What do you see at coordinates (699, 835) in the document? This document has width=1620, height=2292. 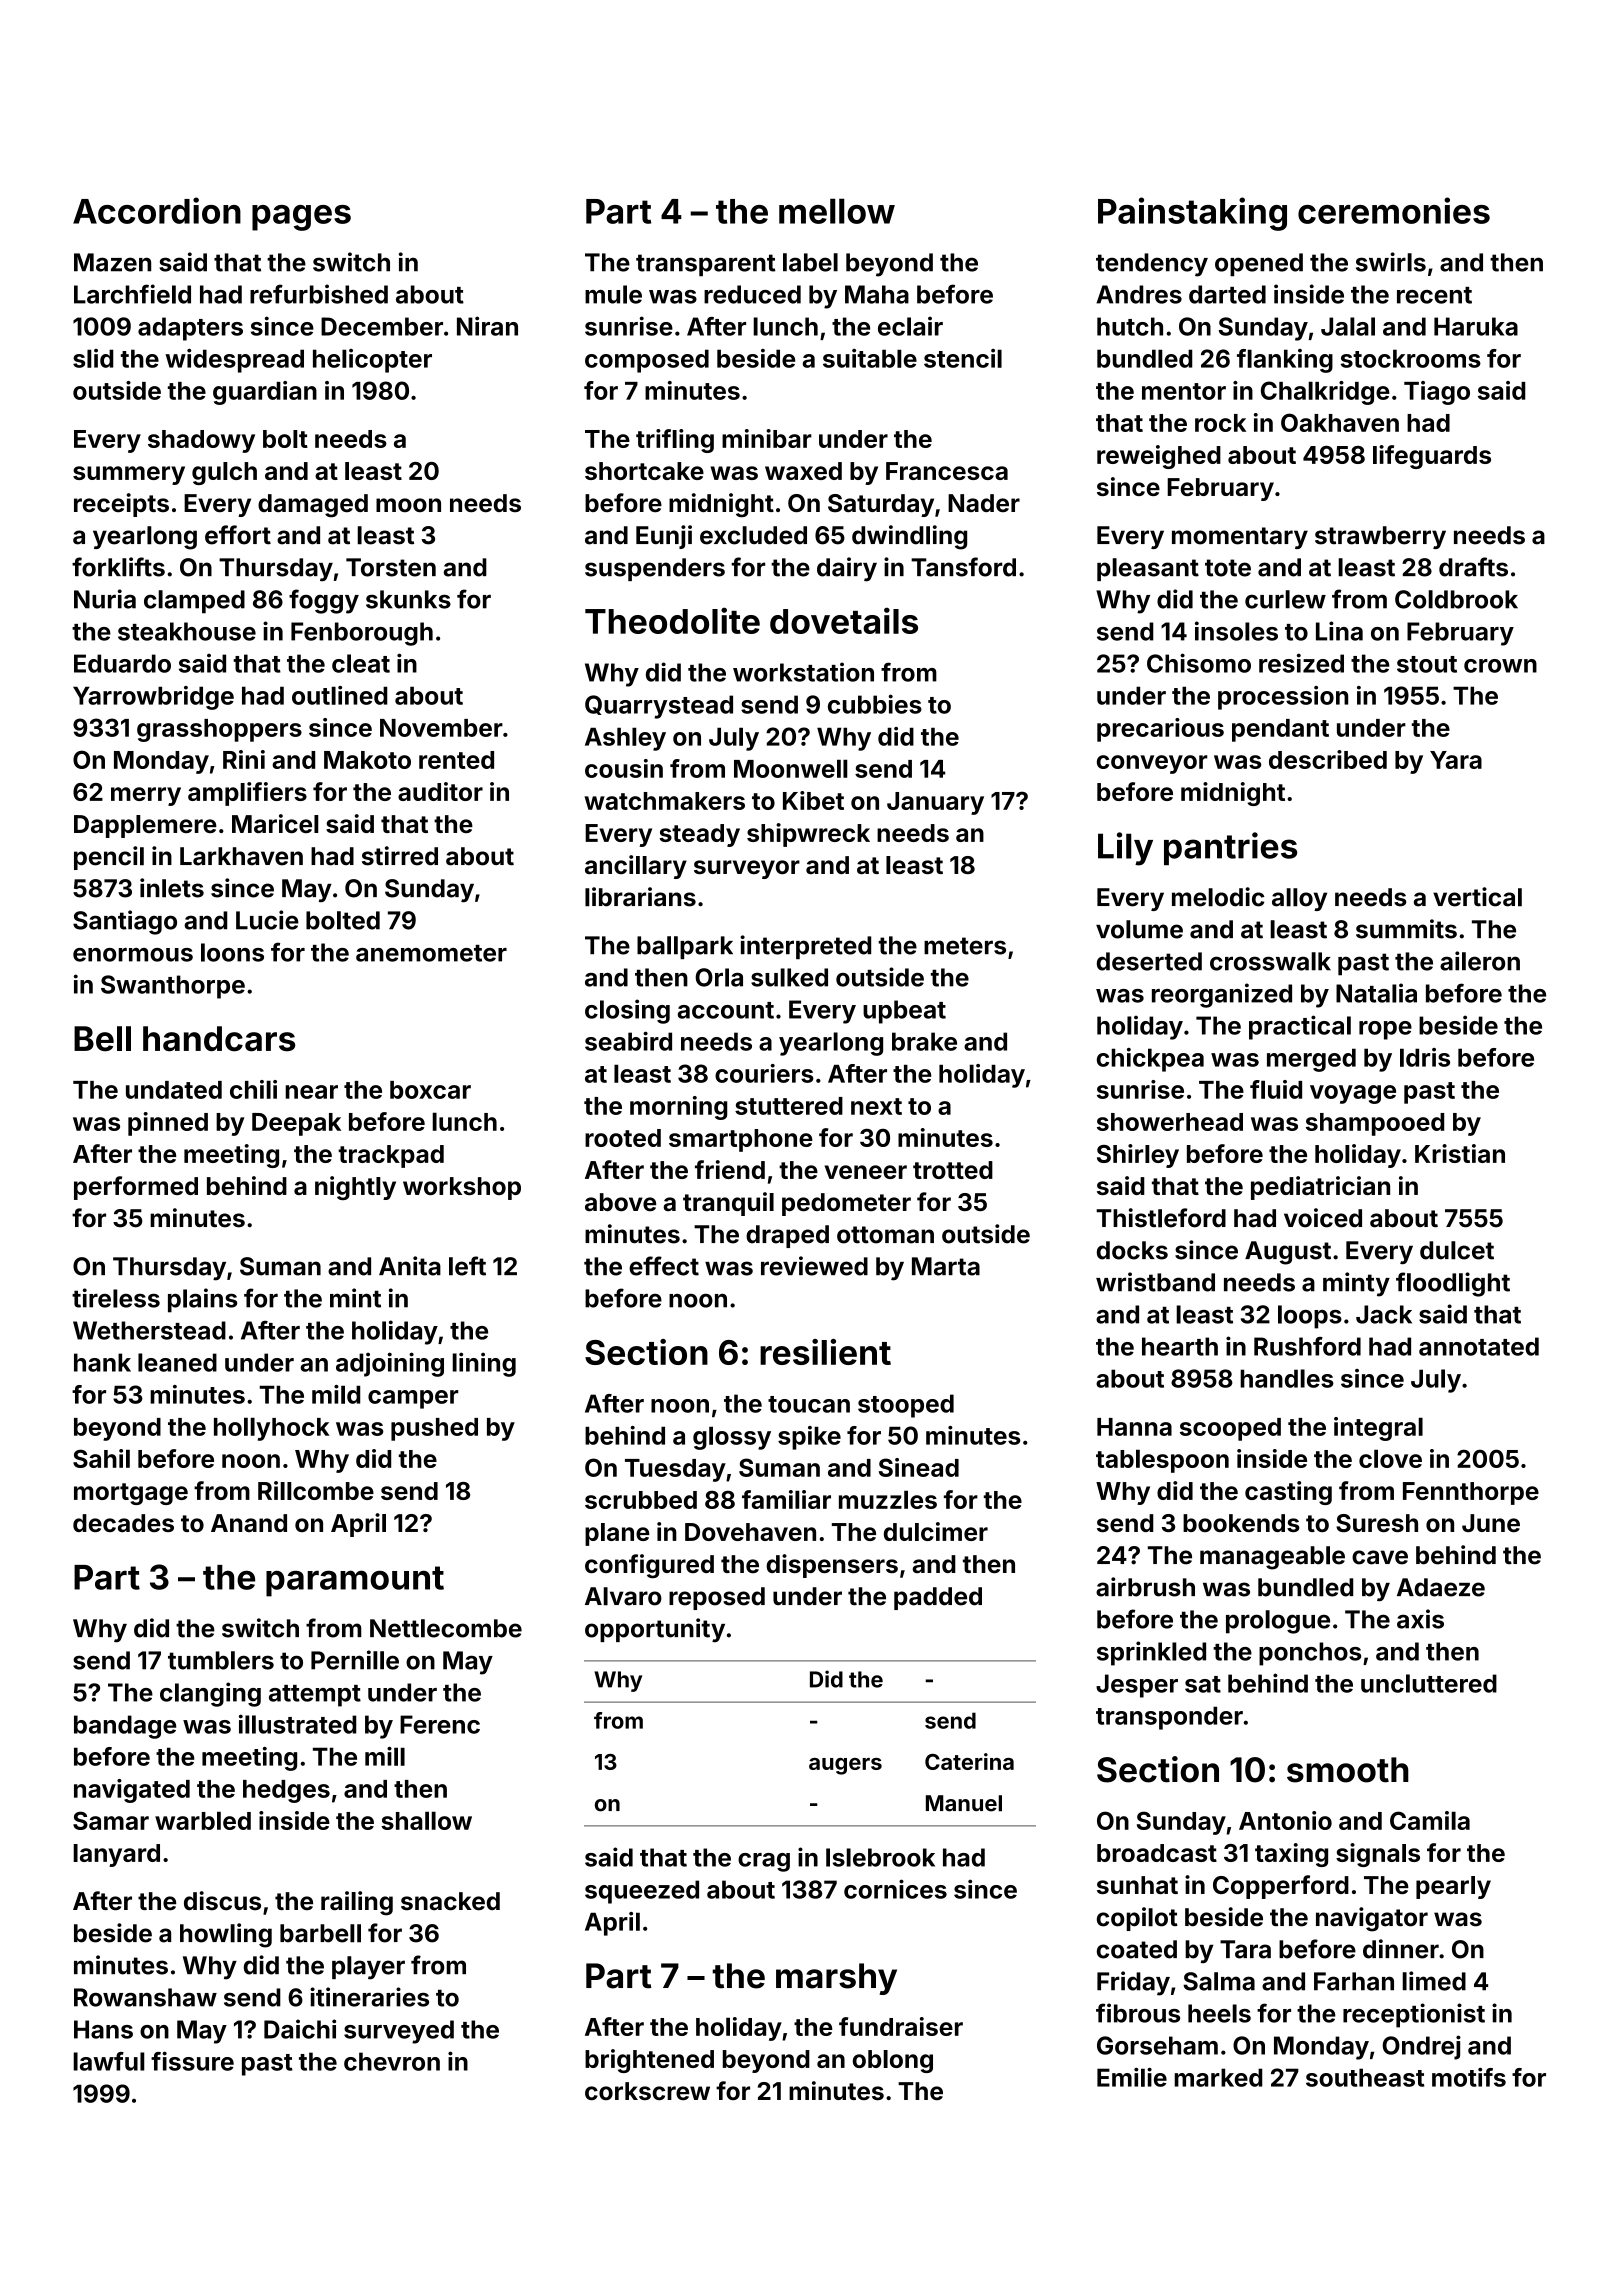 I see `steady` at bounding box center [699, 835].
